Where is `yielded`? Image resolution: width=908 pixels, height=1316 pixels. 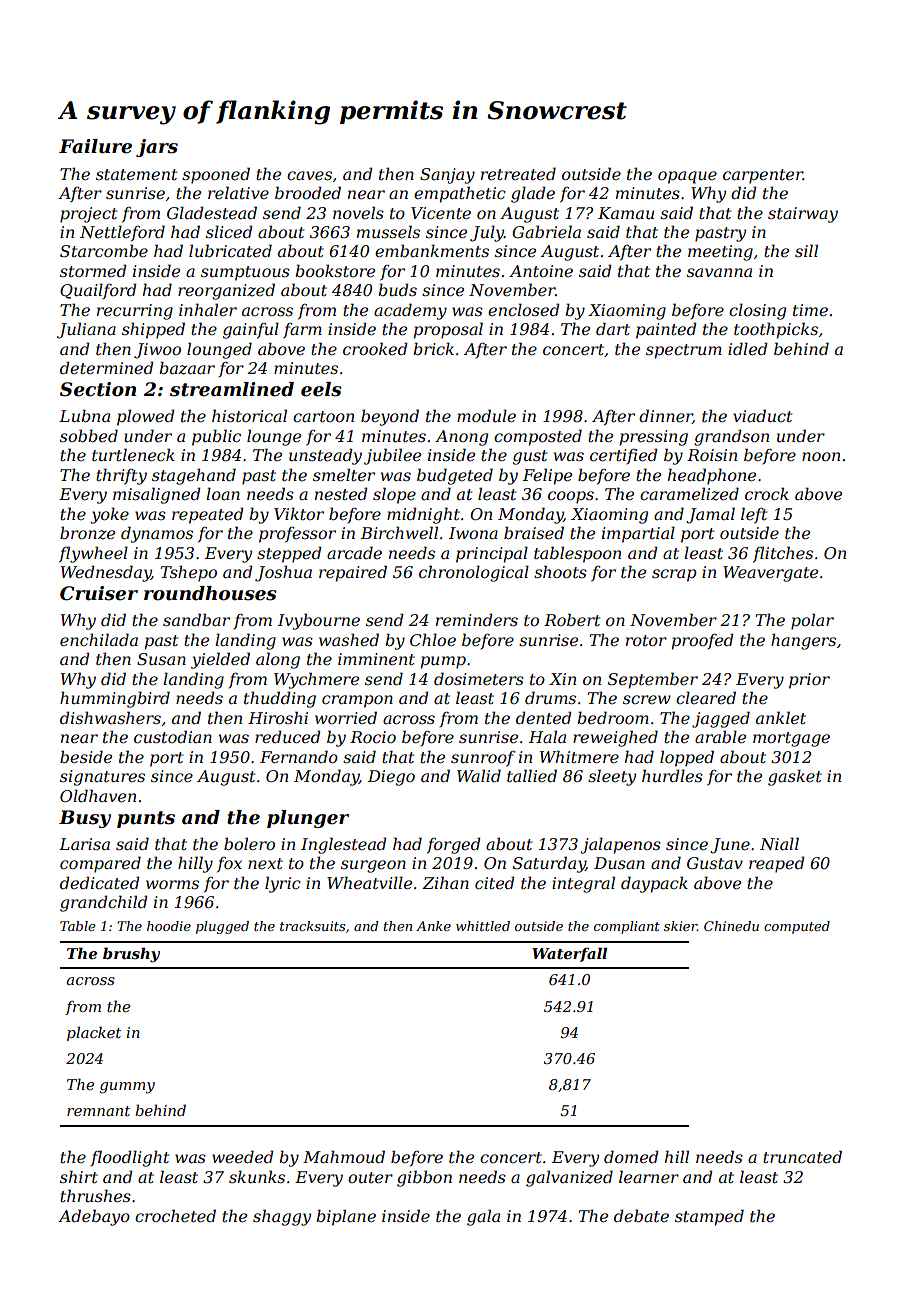 yielded is located at coordinates (220, 660).
